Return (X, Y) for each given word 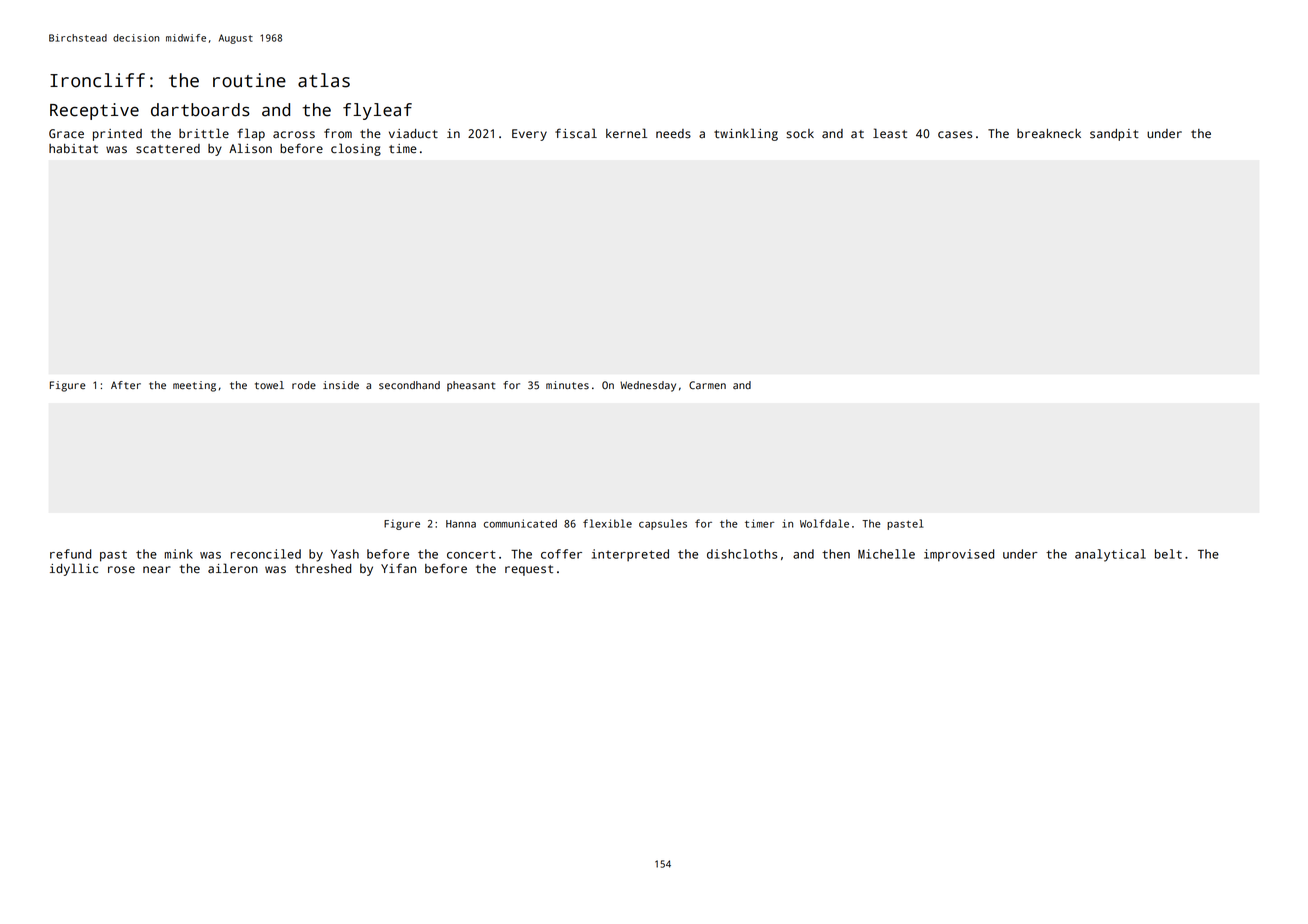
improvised (959, 555)
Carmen (707, 385)
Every (529, 135)
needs (673, 134)
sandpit (1114, 135)
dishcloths (742, 554)
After (126, 385)
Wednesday (648, 386)
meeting (194, 386)
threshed (323, 569)
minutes (567, 385)
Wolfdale (824, 523)
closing (356, 149)
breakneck (1049, 134)
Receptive (94, 111)
